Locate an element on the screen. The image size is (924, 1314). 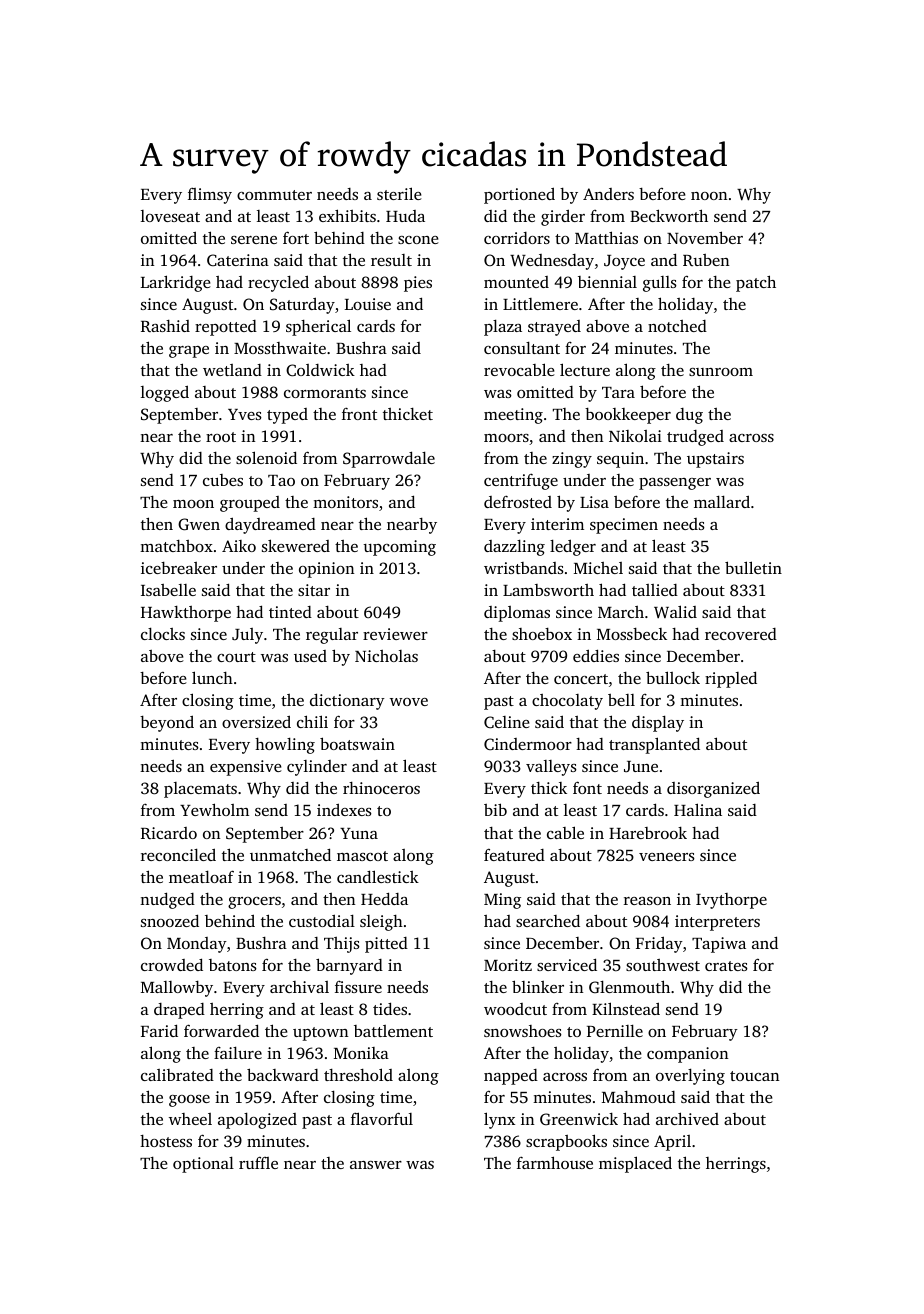
Caterina is located at coordinates (238, 260).
